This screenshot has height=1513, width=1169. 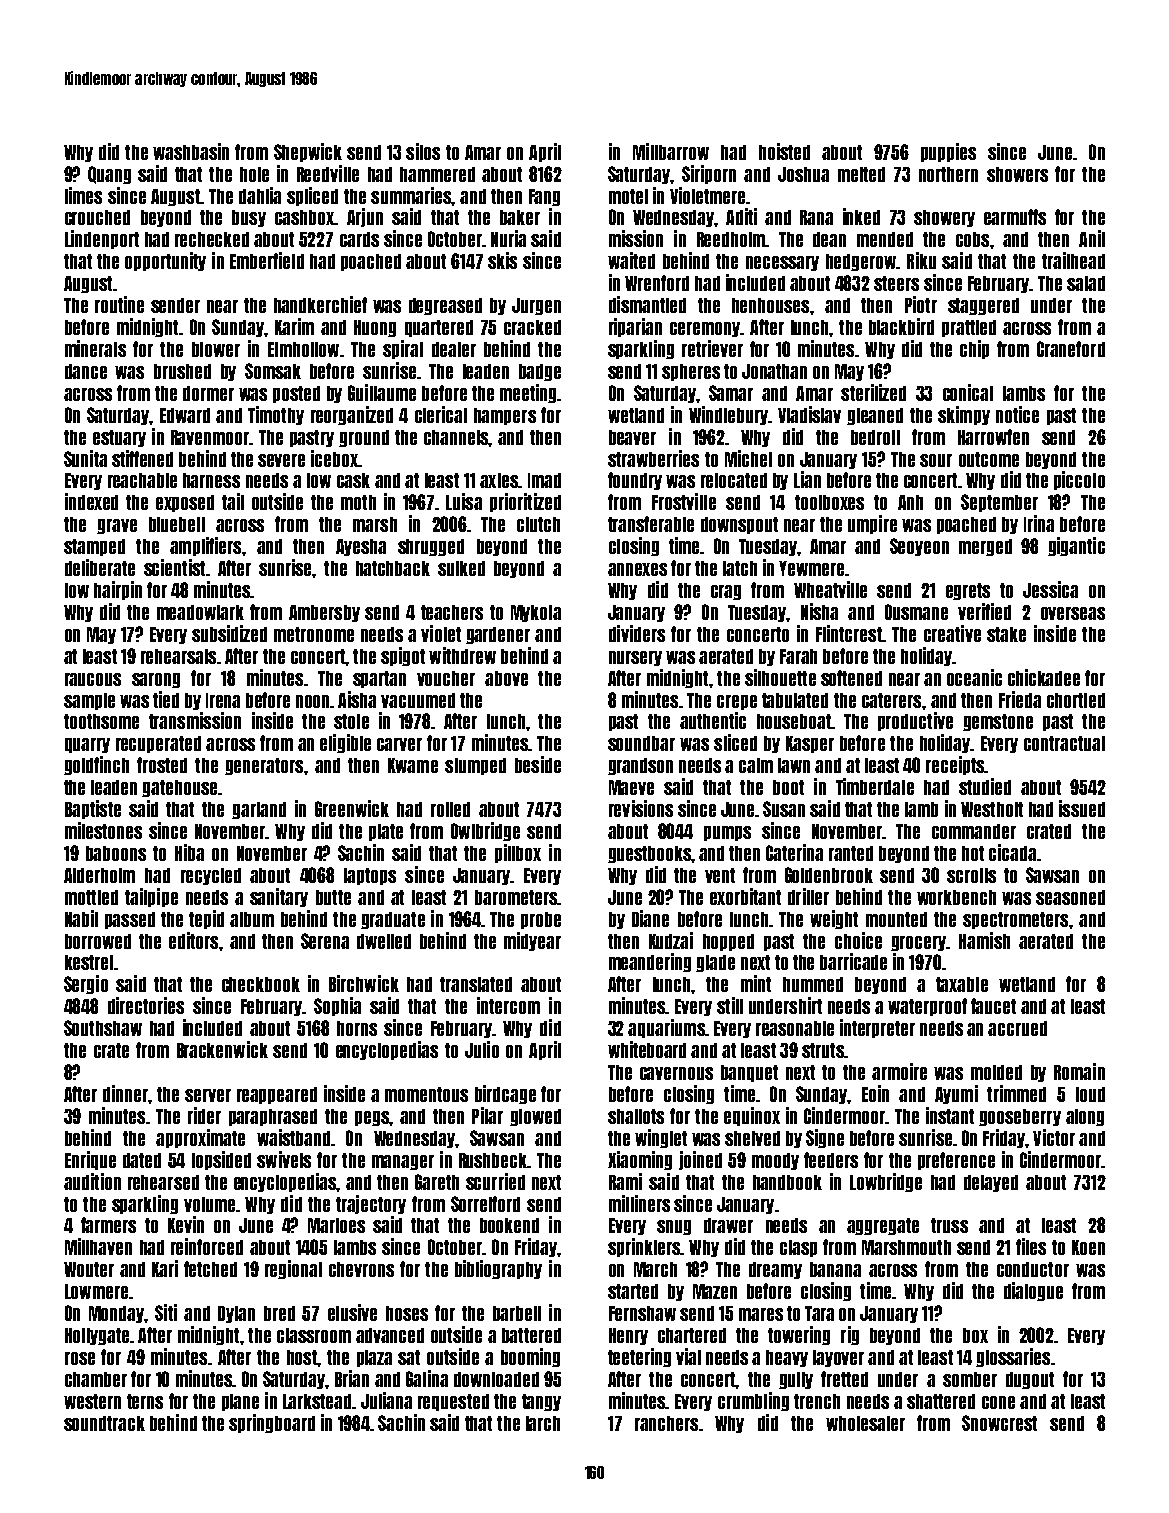 I want to click on Nuria, so click(x=508, y=238).
